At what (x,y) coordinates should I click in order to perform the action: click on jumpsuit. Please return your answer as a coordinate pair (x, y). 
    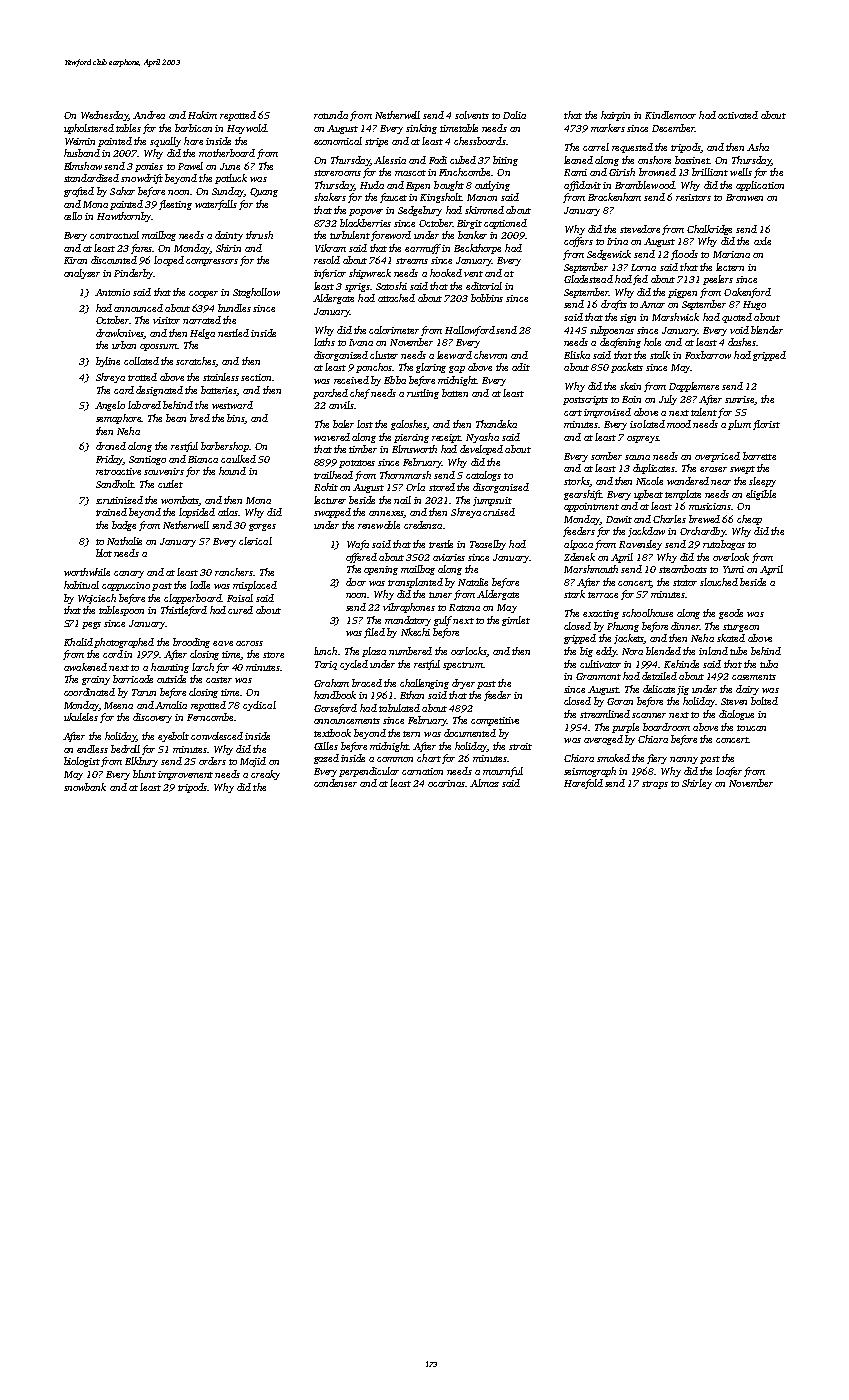
    Looking at the image, I should click on (492, 501).
